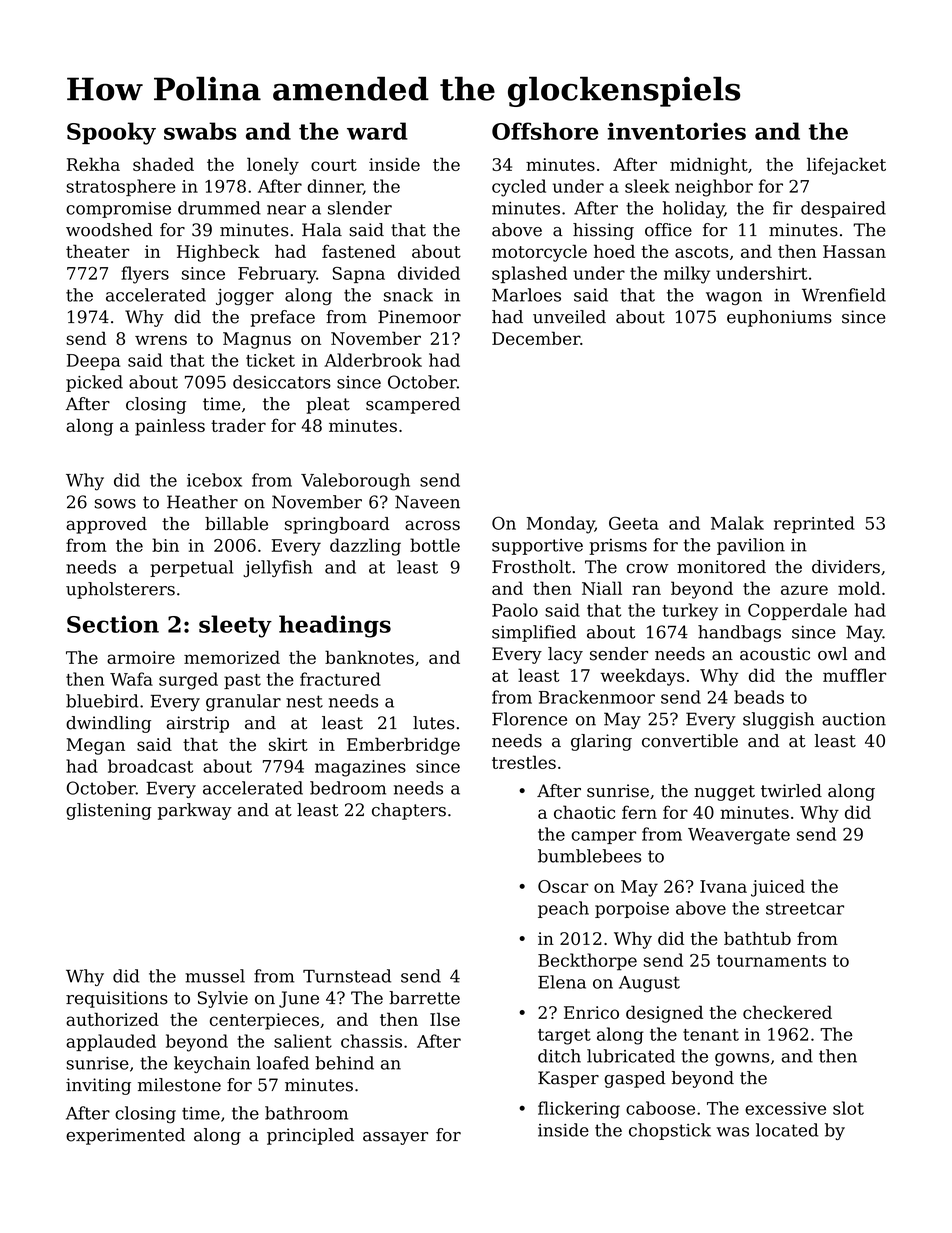 The width and height of the screenshot is (952, 1233). What do you see at coordinates (360, 768) in the screenshot?
I see `magazines` at bounding box center [360, 768].
